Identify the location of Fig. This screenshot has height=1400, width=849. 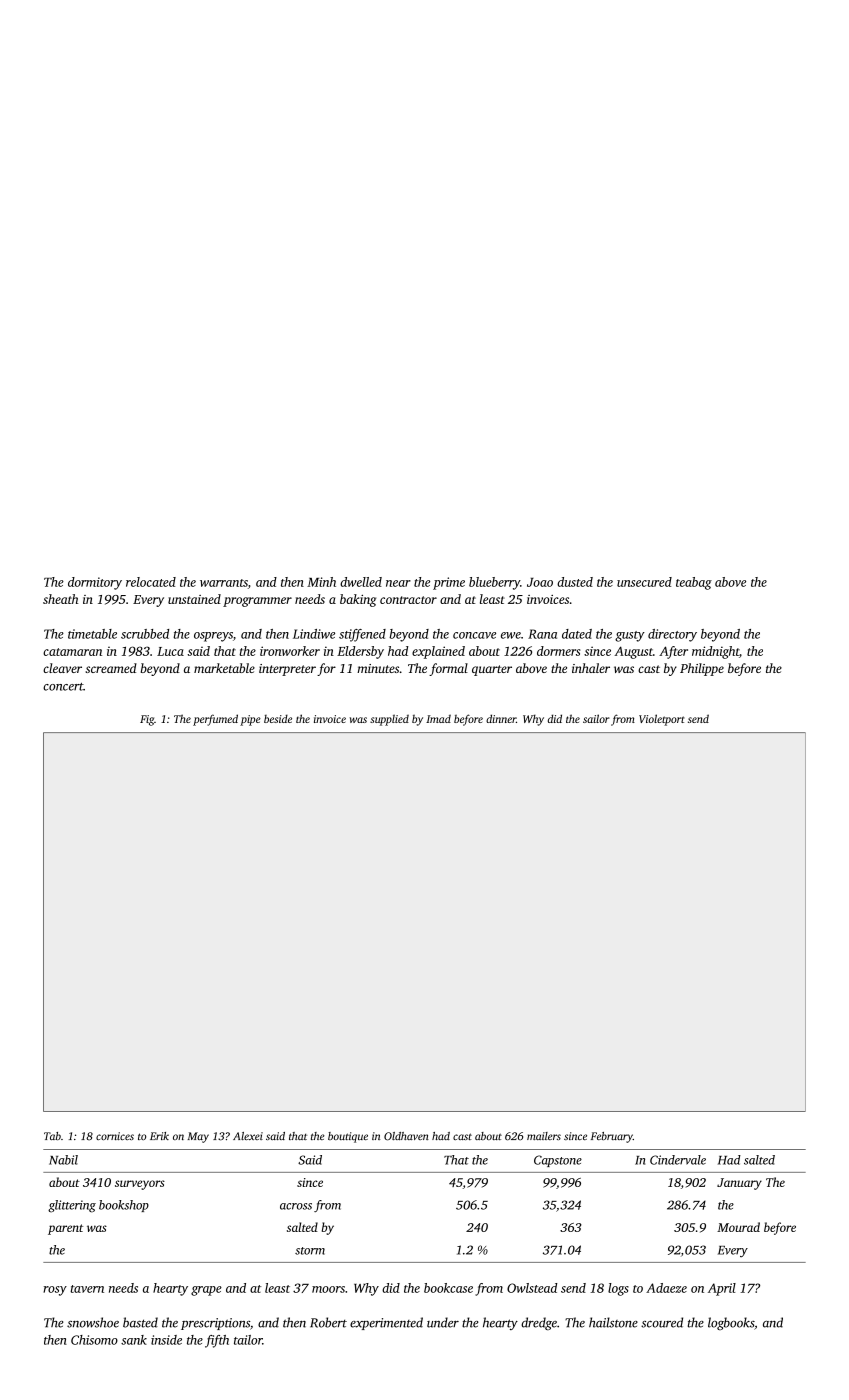
(147, 720).
